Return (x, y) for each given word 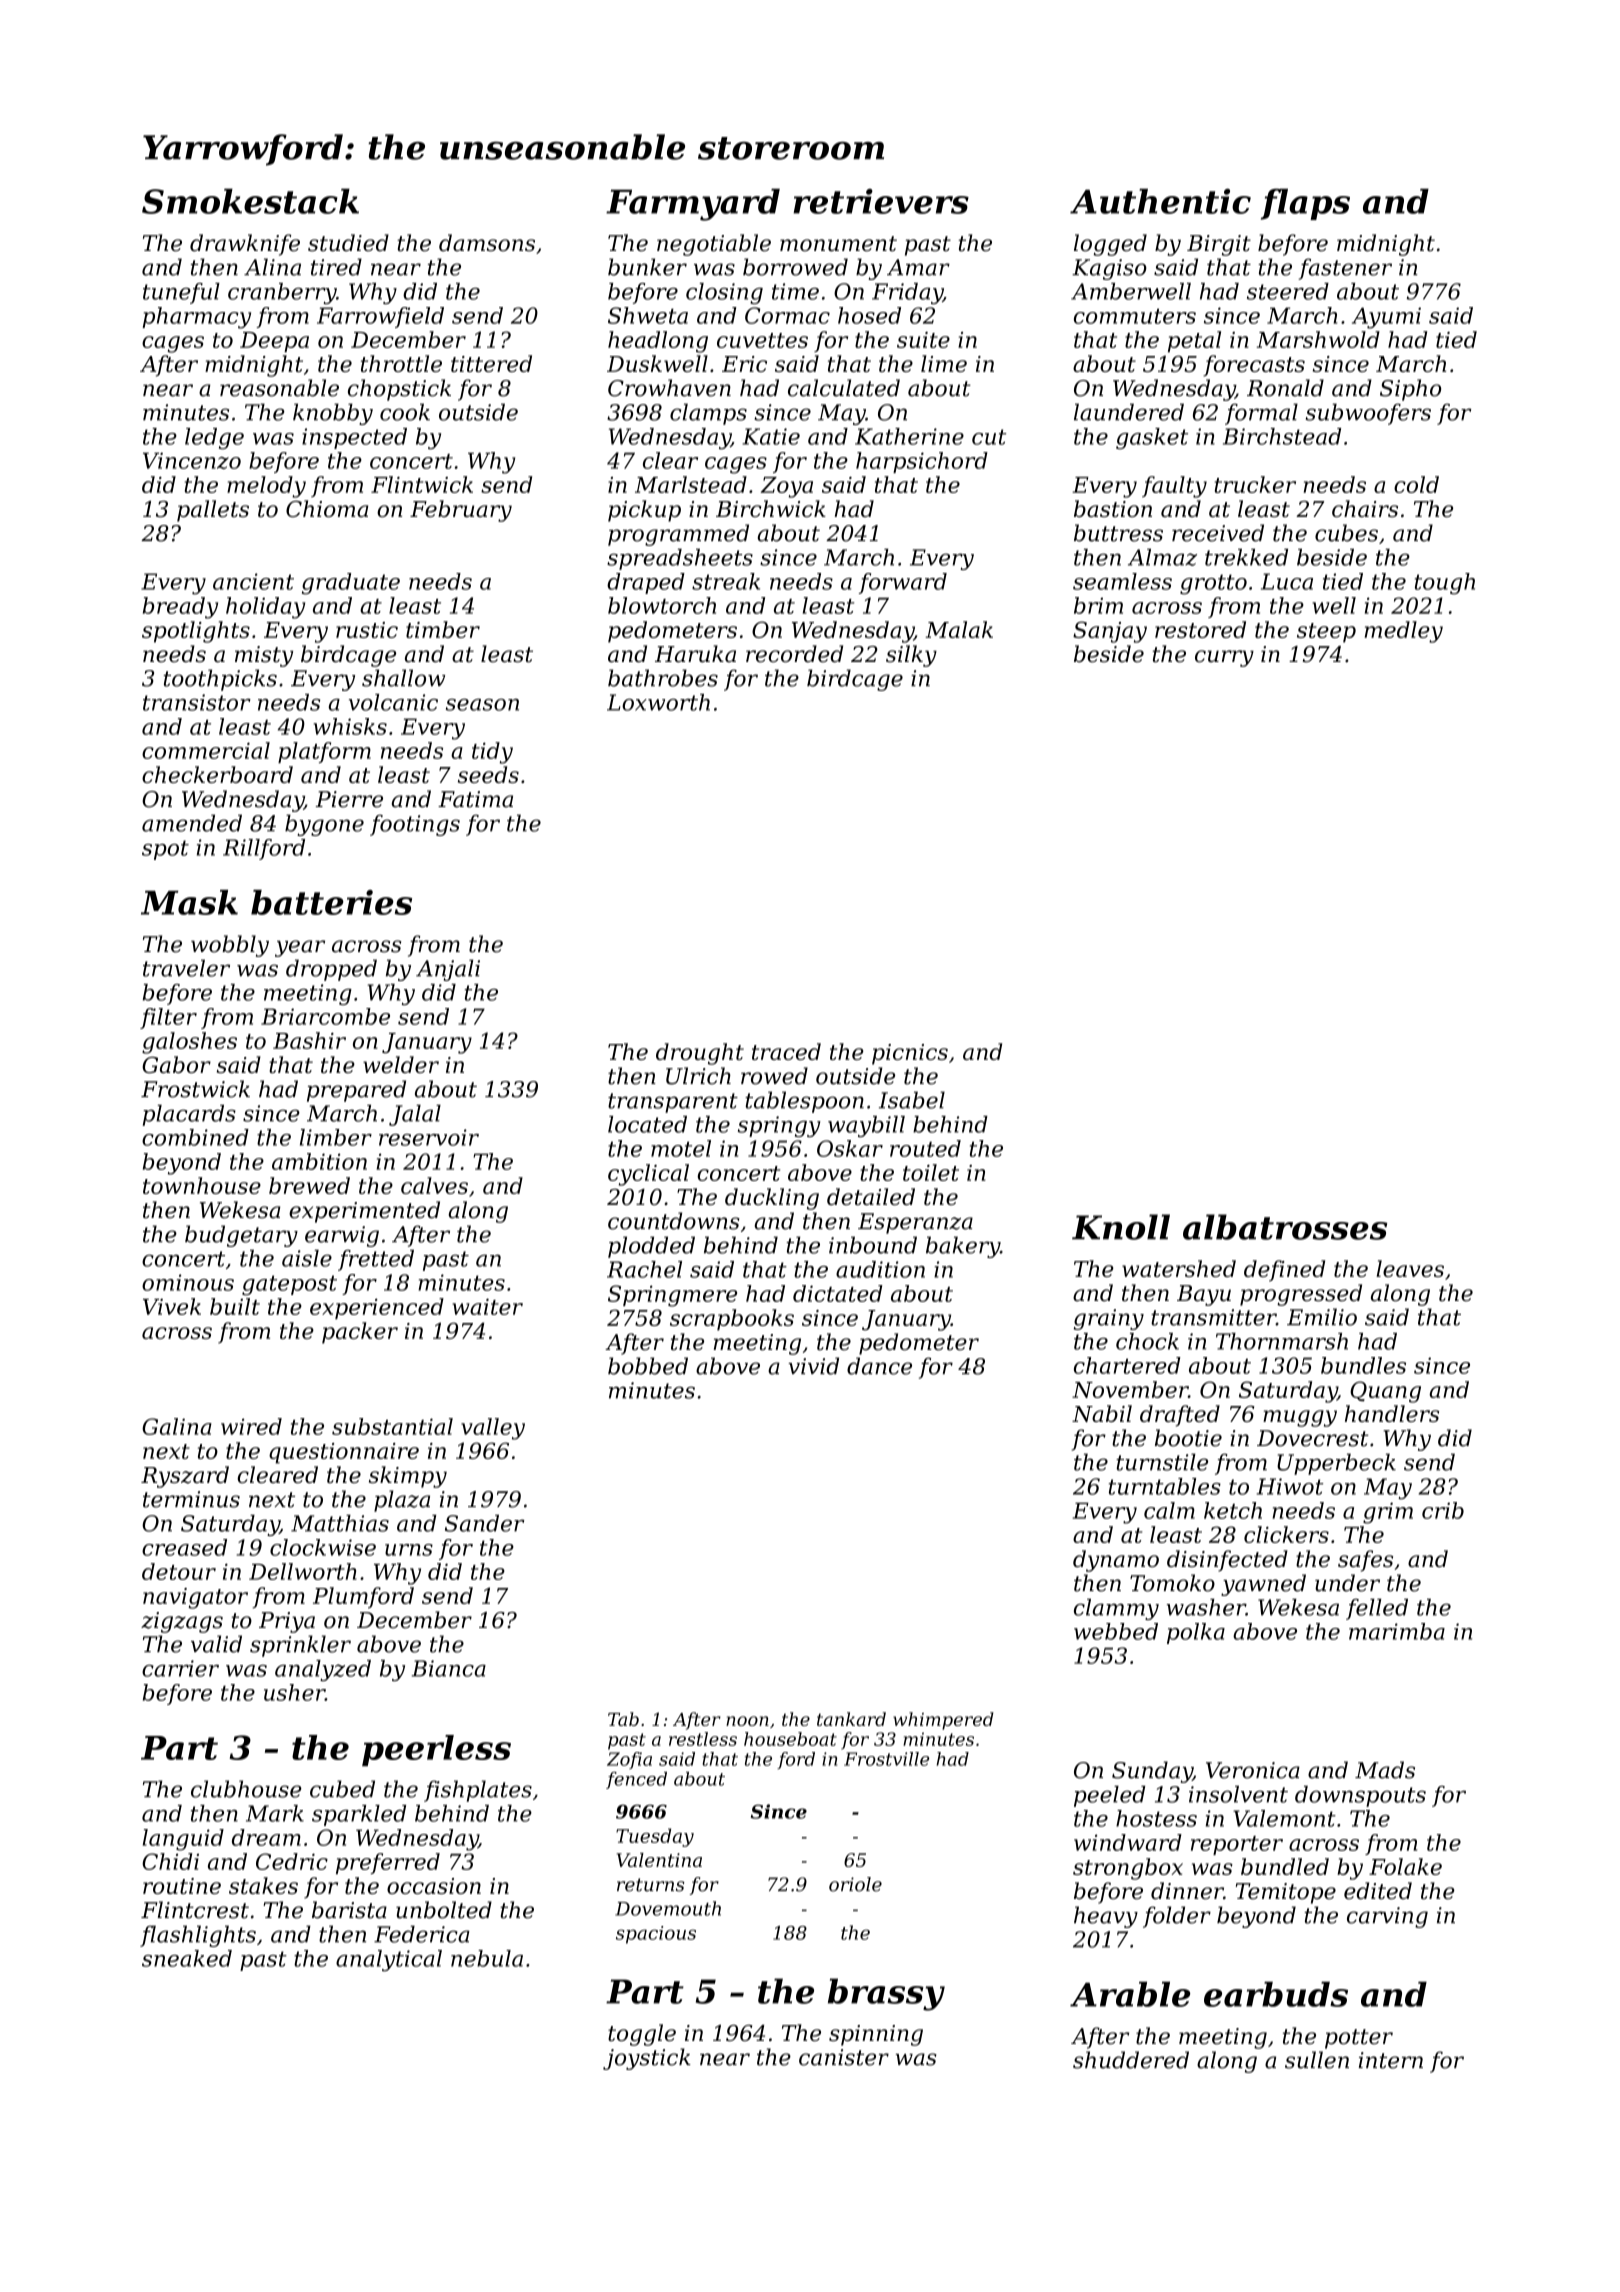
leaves (1410, 1268)
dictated (838, 1293)
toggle (642, 2035)
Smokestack (250, 201)
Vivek (172, 1306)
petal (1194, 342)
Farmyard (693, 204)
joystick (647, 2059)
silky (911, 656)
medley (1403, 632)
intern (1391, 2060)
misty (264, 656)
